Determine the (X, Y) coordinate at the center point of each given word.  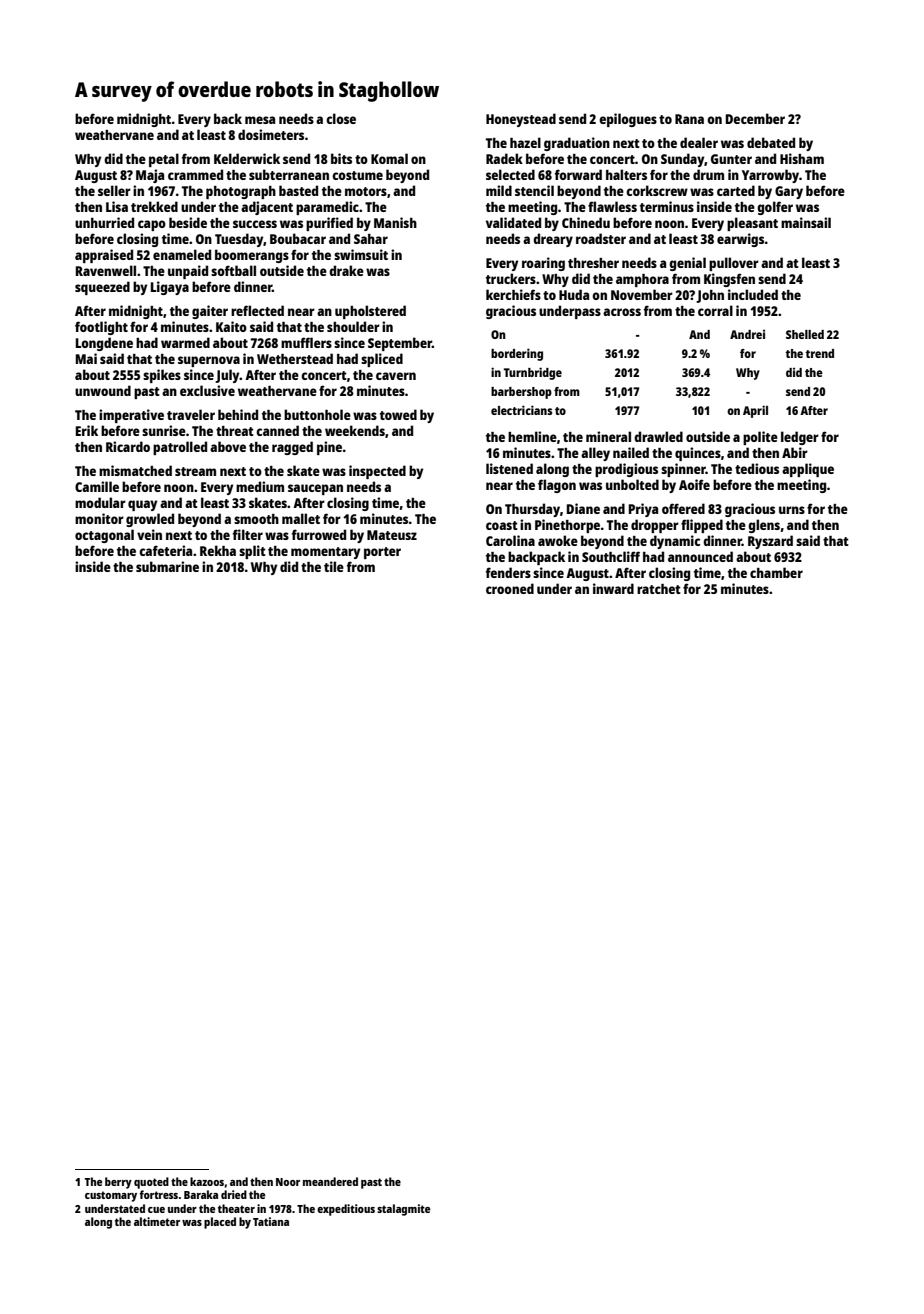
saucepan (315, 489)
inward (613, 588)
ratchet (659, 589)
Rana (689, 119)
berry (118, 1183)
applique (808, 470)
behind (238, 414)
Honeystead (521, 120)
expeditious (346, 1210)
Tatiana (271, 1221)
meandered (330, 1181)
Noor (288, 1182)
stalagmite (403, 1210)
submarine (167, 566)
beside (188, 222)
